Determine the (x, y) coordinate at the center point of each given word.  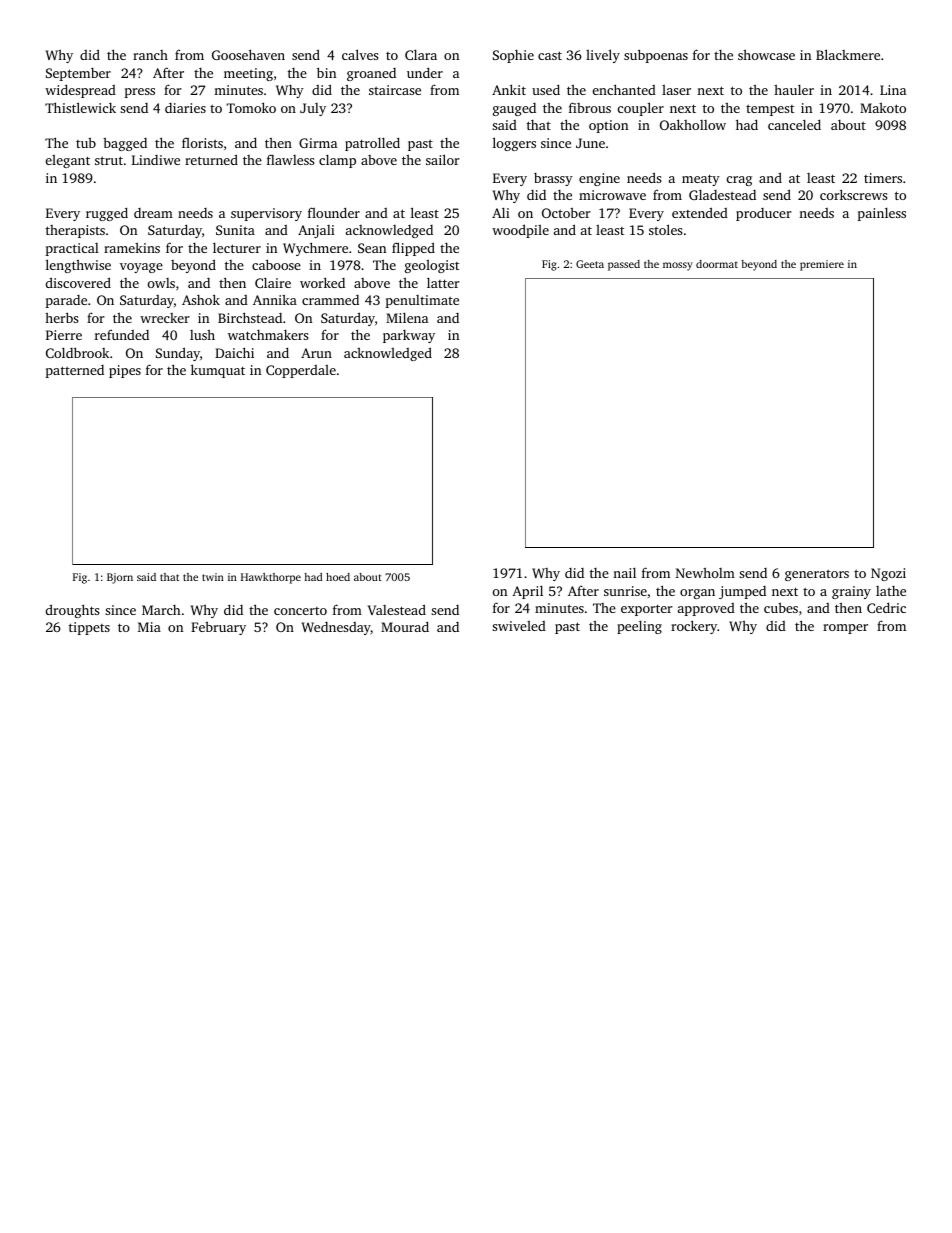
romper (845, 629)
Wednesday (336, 628)
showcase (766, 54)
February (218, 628)
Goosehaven (248, 54)
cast (550, 55)
